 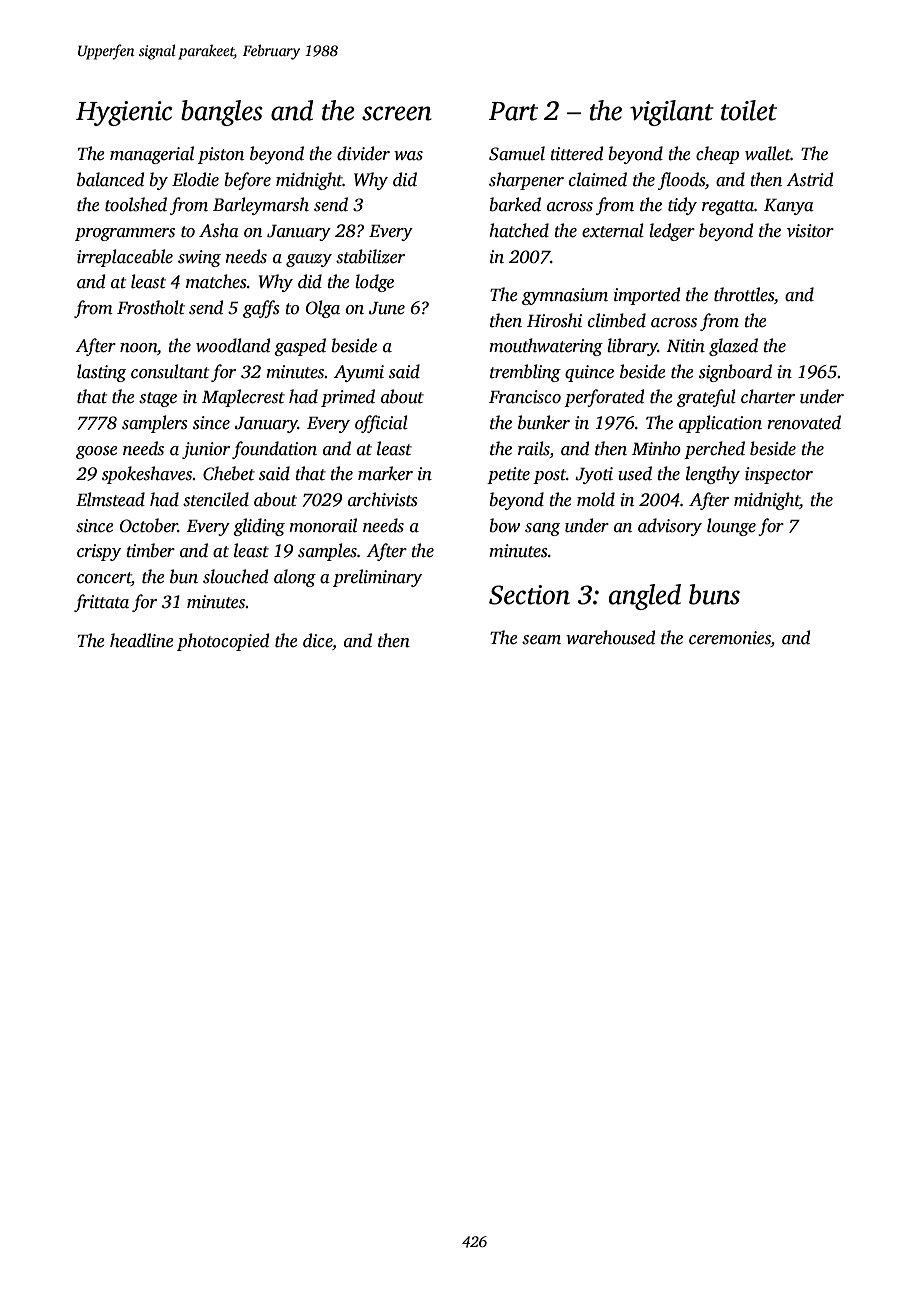 What do you see at coordinates (596, 499) in the document?
I see `mold` at bounding box center [596, 499].
